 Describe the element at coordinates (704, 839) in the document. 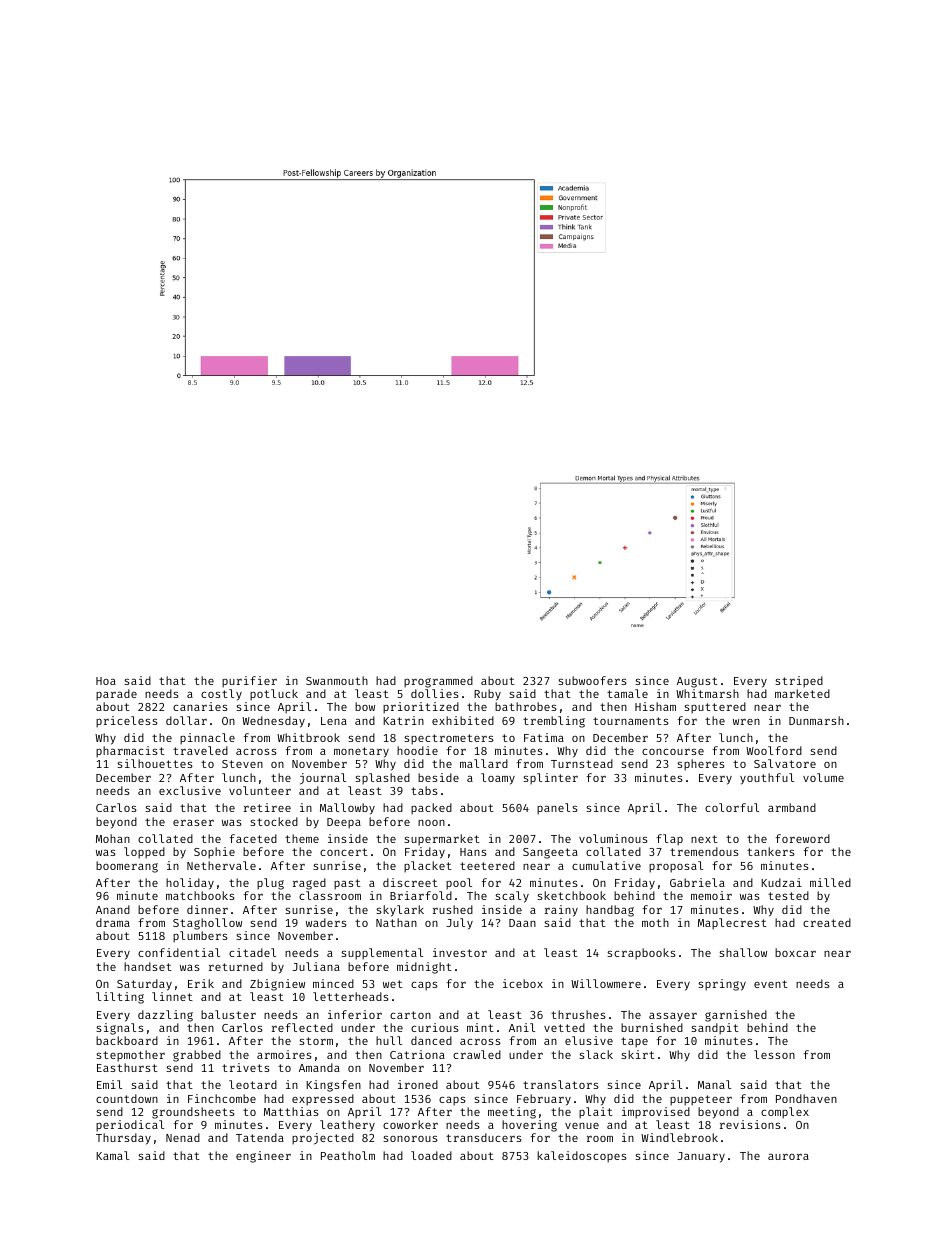

I see `next` at that location.
